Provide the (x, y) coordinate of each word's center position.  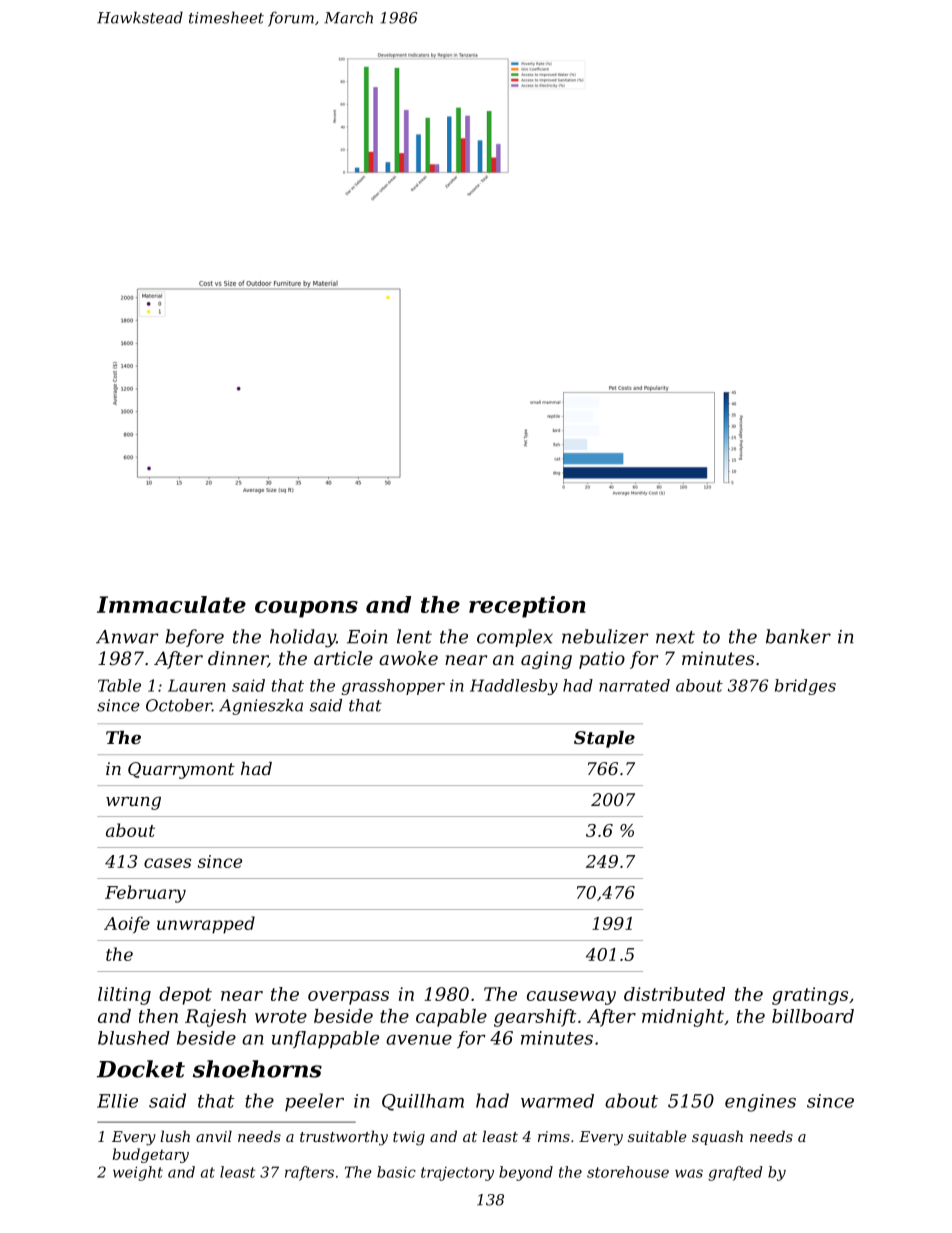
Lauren (196, 685)
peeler (314, 1102)
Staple (604, 739)
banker (798, 636)
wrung (133, 803)
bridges (805, 687)
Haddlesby (514, 687)
